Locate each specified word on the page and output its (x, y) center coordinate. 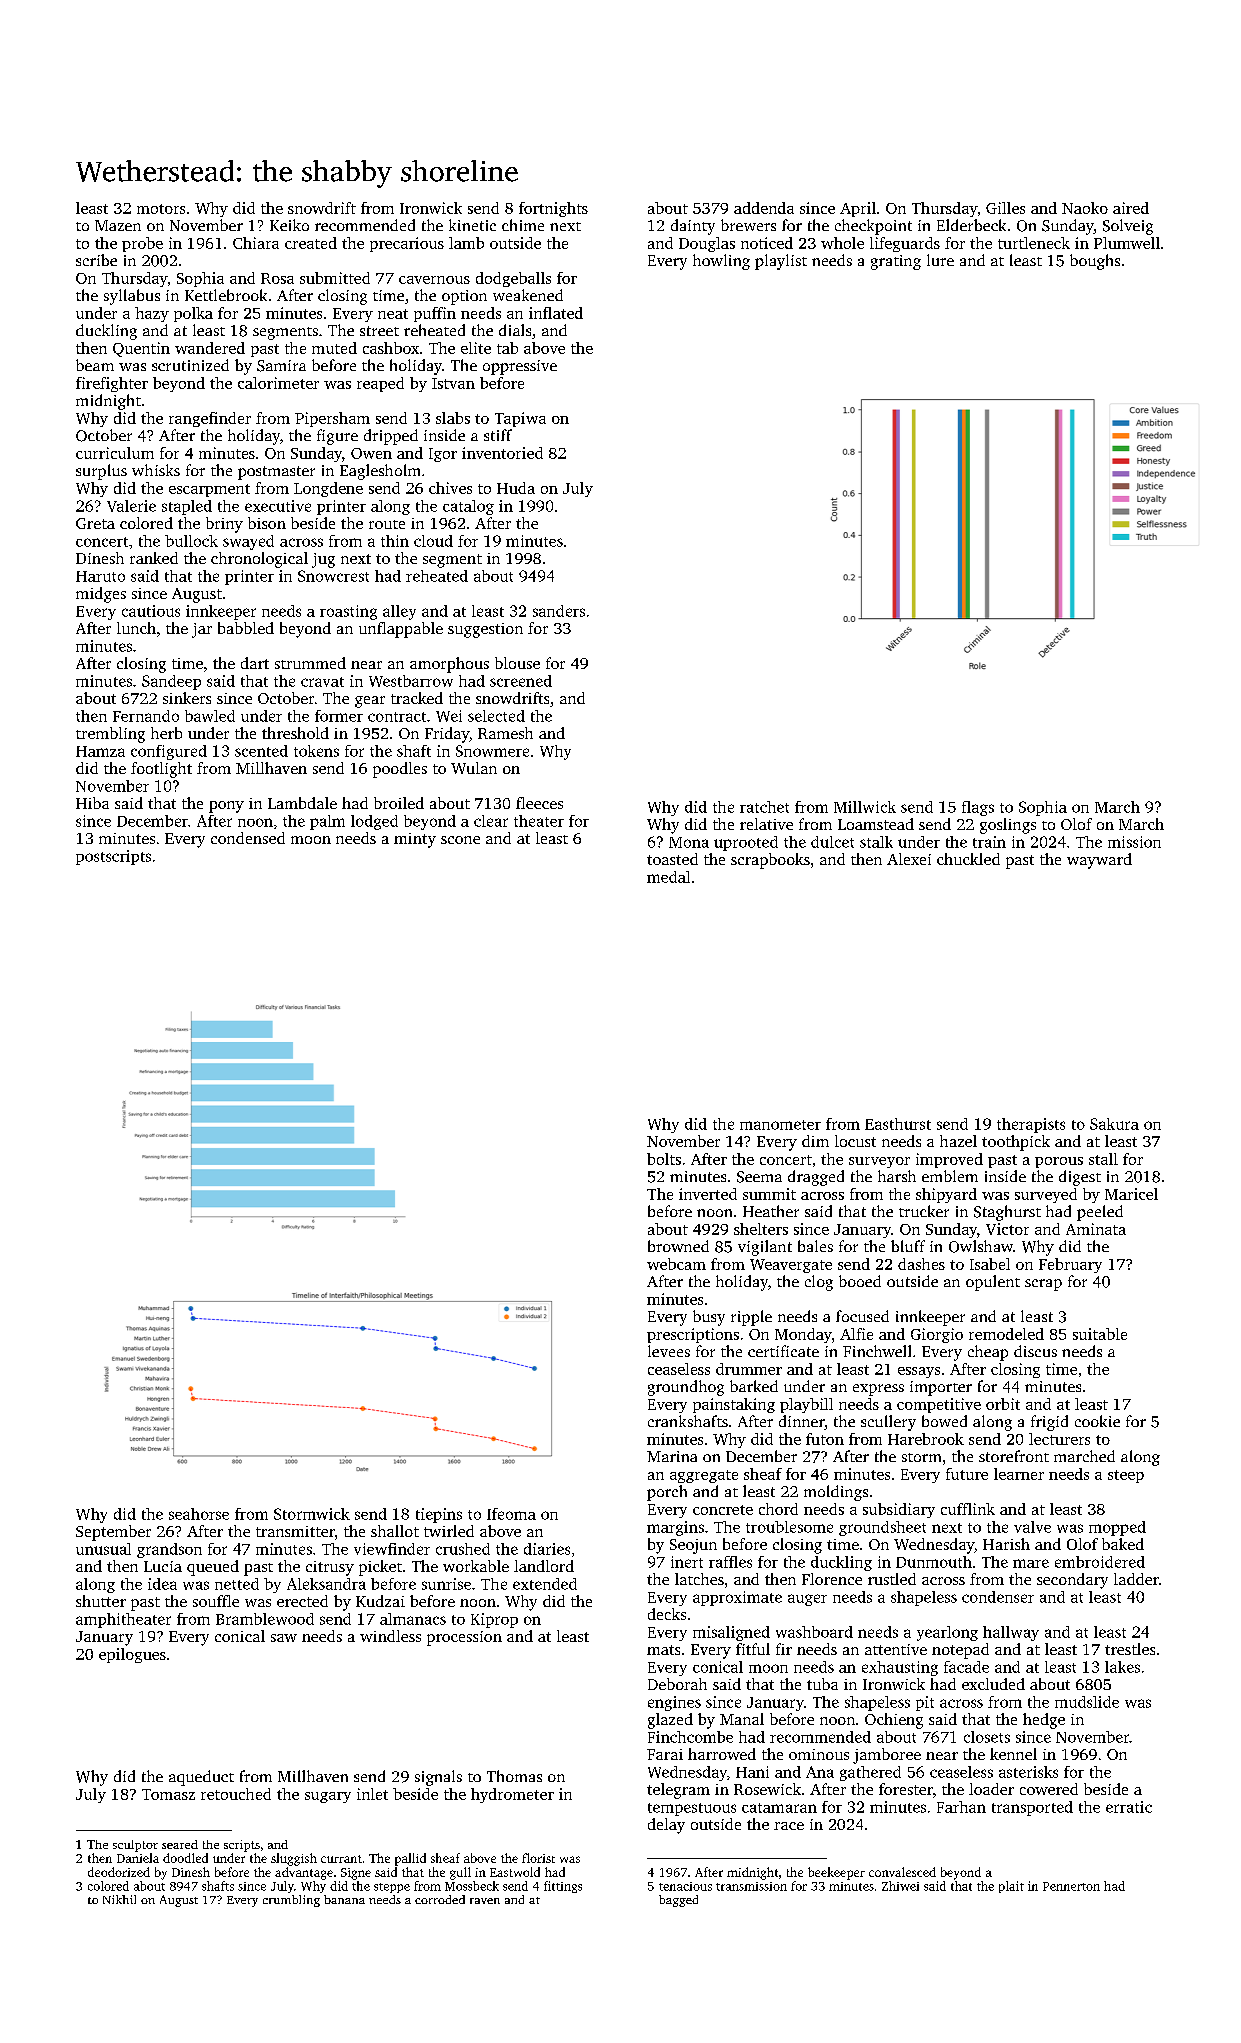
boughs (1095, 262)
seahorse (199, 1514)
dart (255, 663)
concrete (723, 1510)
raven (485, 1901)
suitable (1100, 1334)
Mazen (118, 225)
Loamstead (876, 824)
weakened (528, 295)
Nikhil (119, 1899)
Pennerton (1071, 1886)
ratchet (764, 807)
